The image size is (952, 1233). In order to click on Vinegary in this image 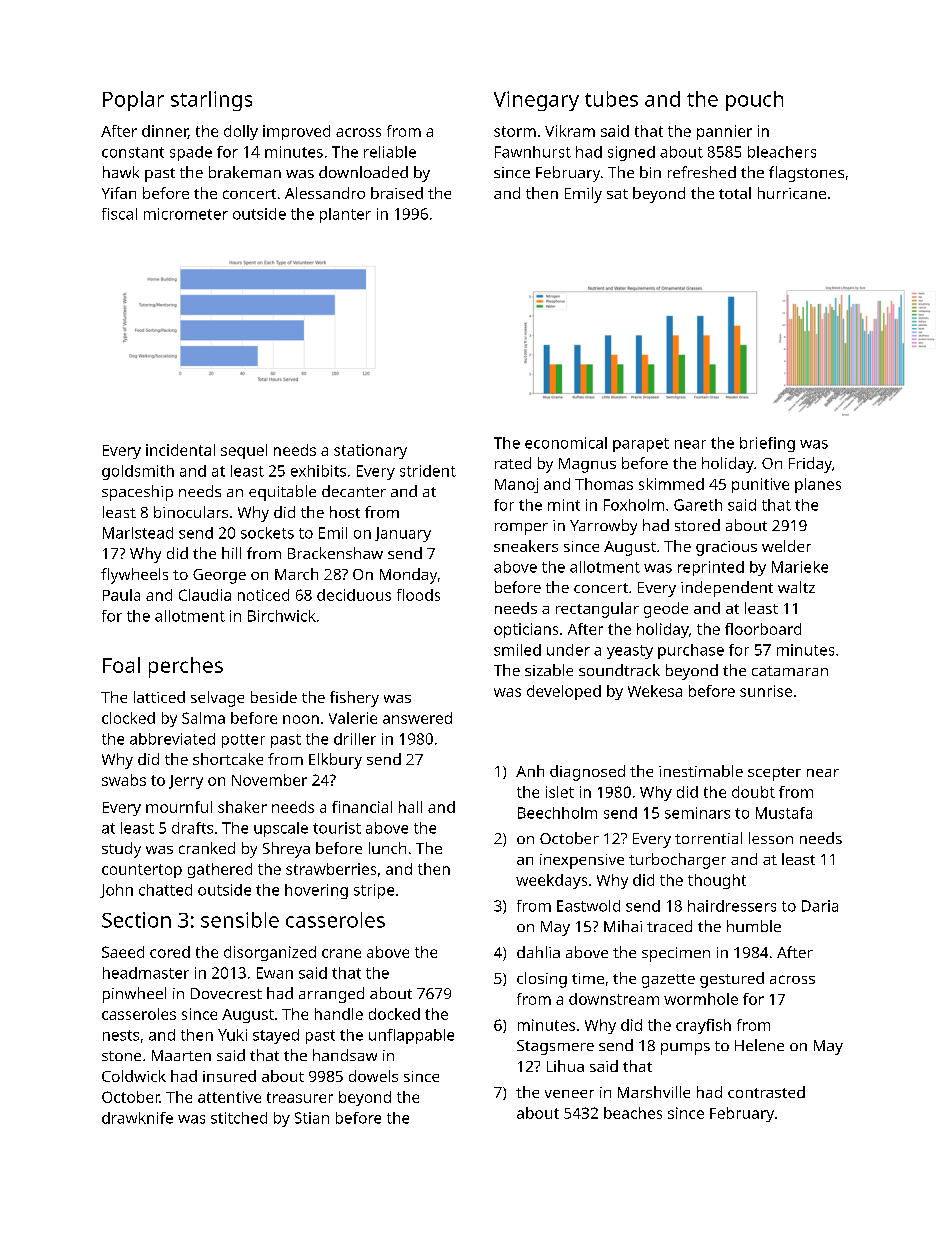, I will do `click(536, 101)`.
